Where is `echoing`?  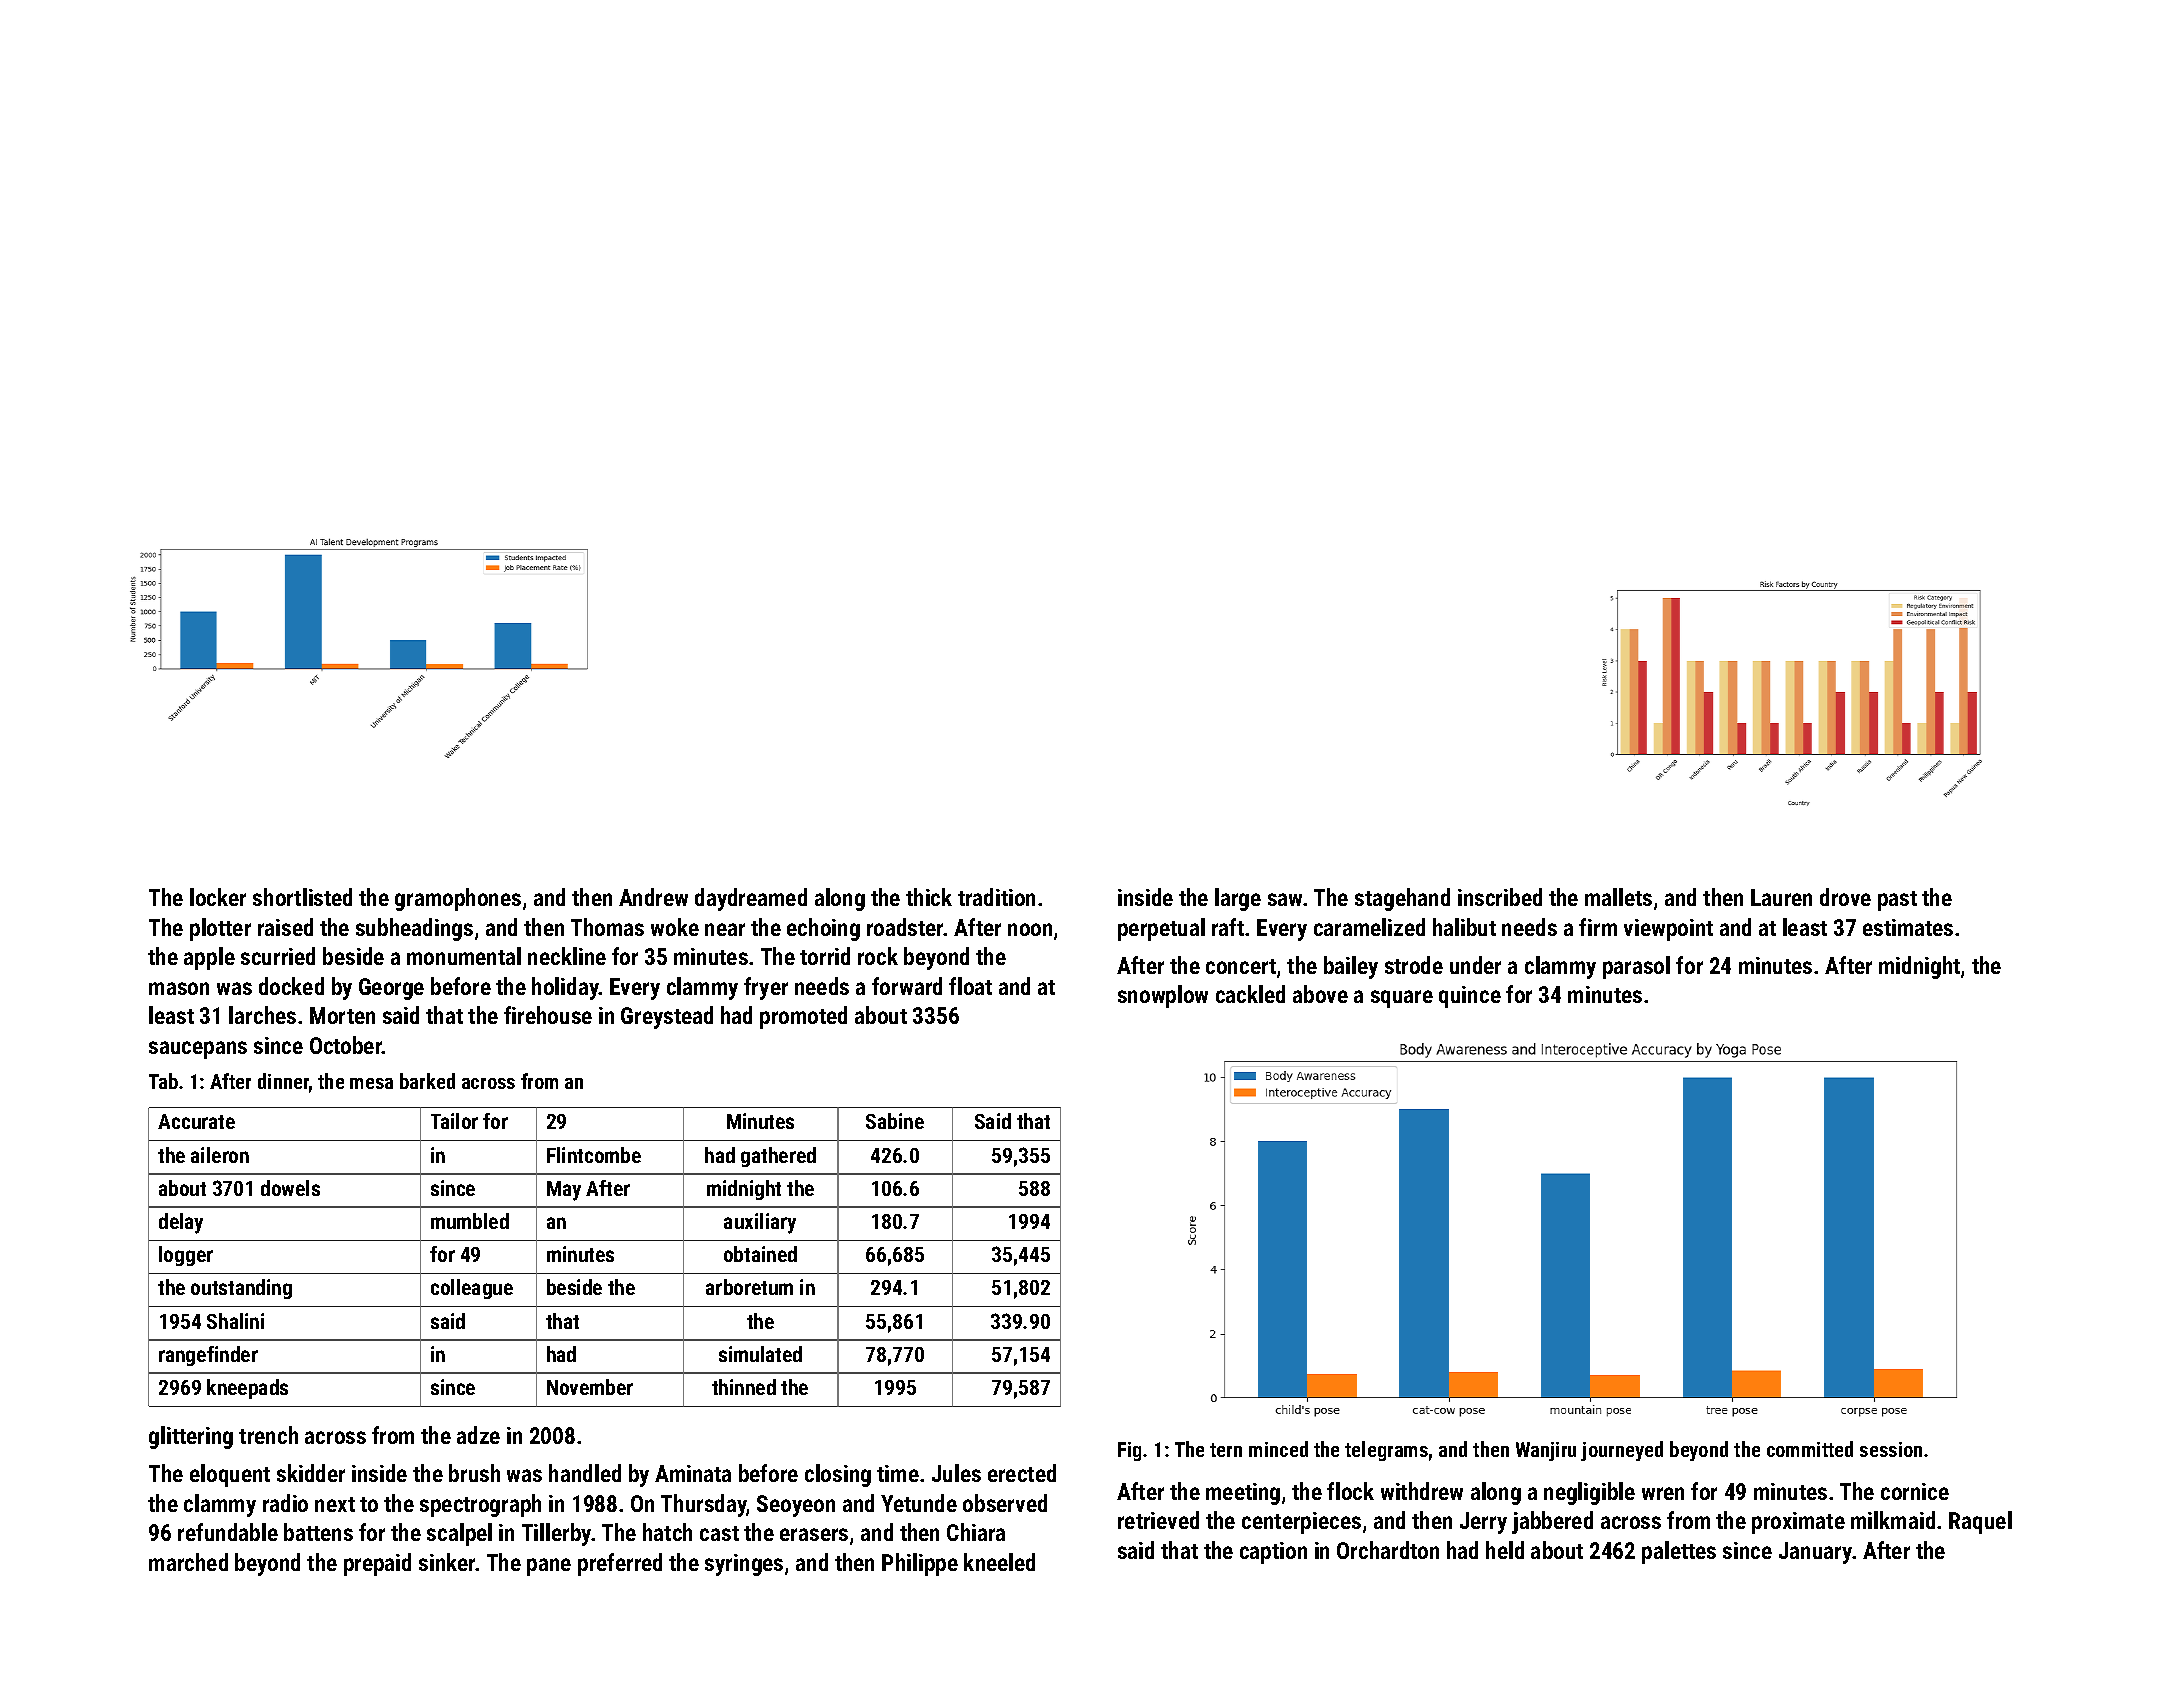
echoing is located at coordinates (823, 929).
